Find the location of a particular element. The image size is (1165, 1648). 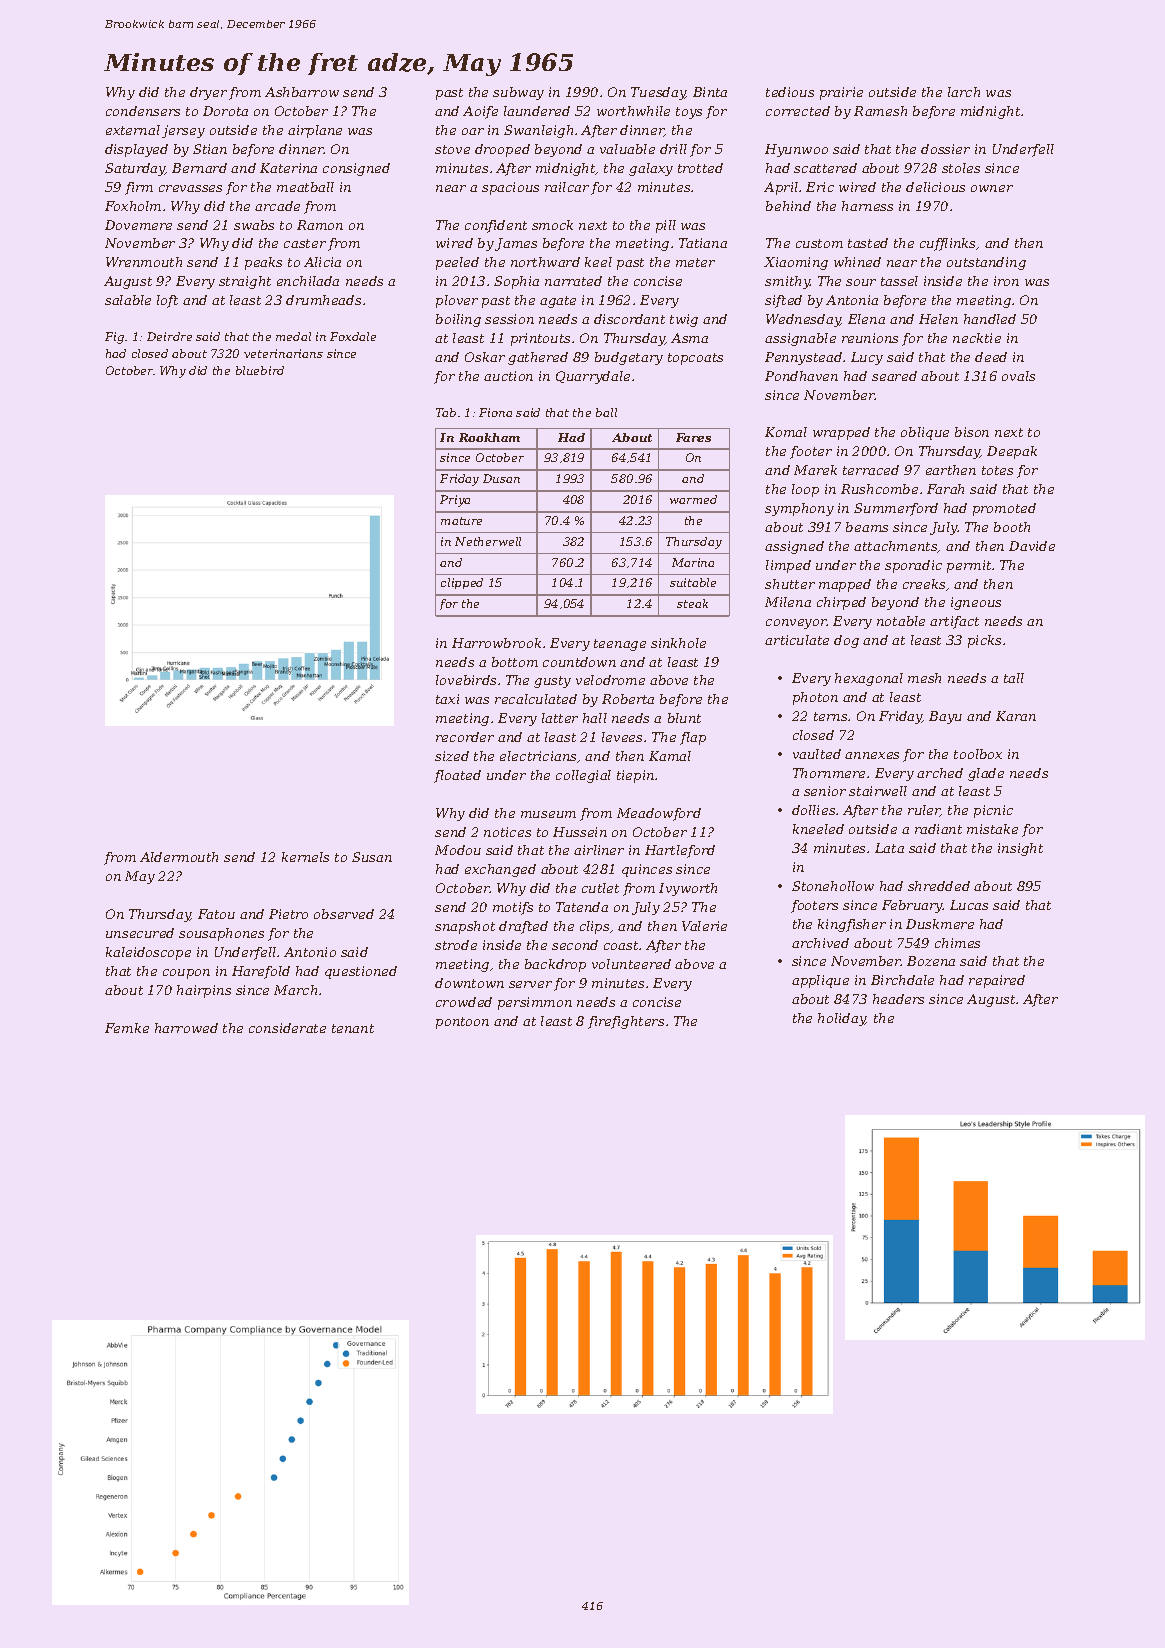

Femke is located at coordinates (127, 1028).
